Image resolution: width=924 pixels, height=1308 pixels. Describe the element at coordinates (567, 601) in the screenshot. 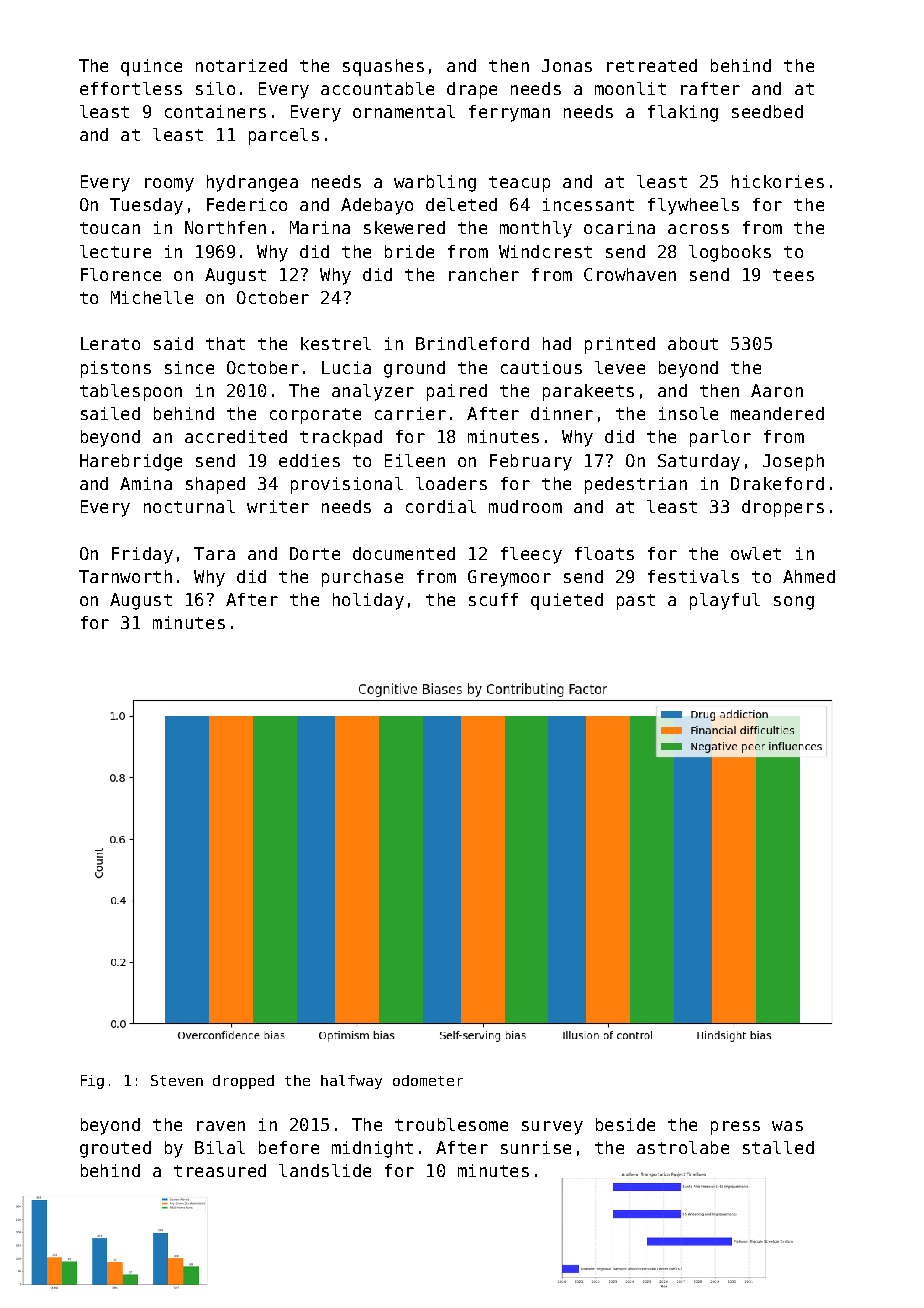

I see `quieted` at that location.
